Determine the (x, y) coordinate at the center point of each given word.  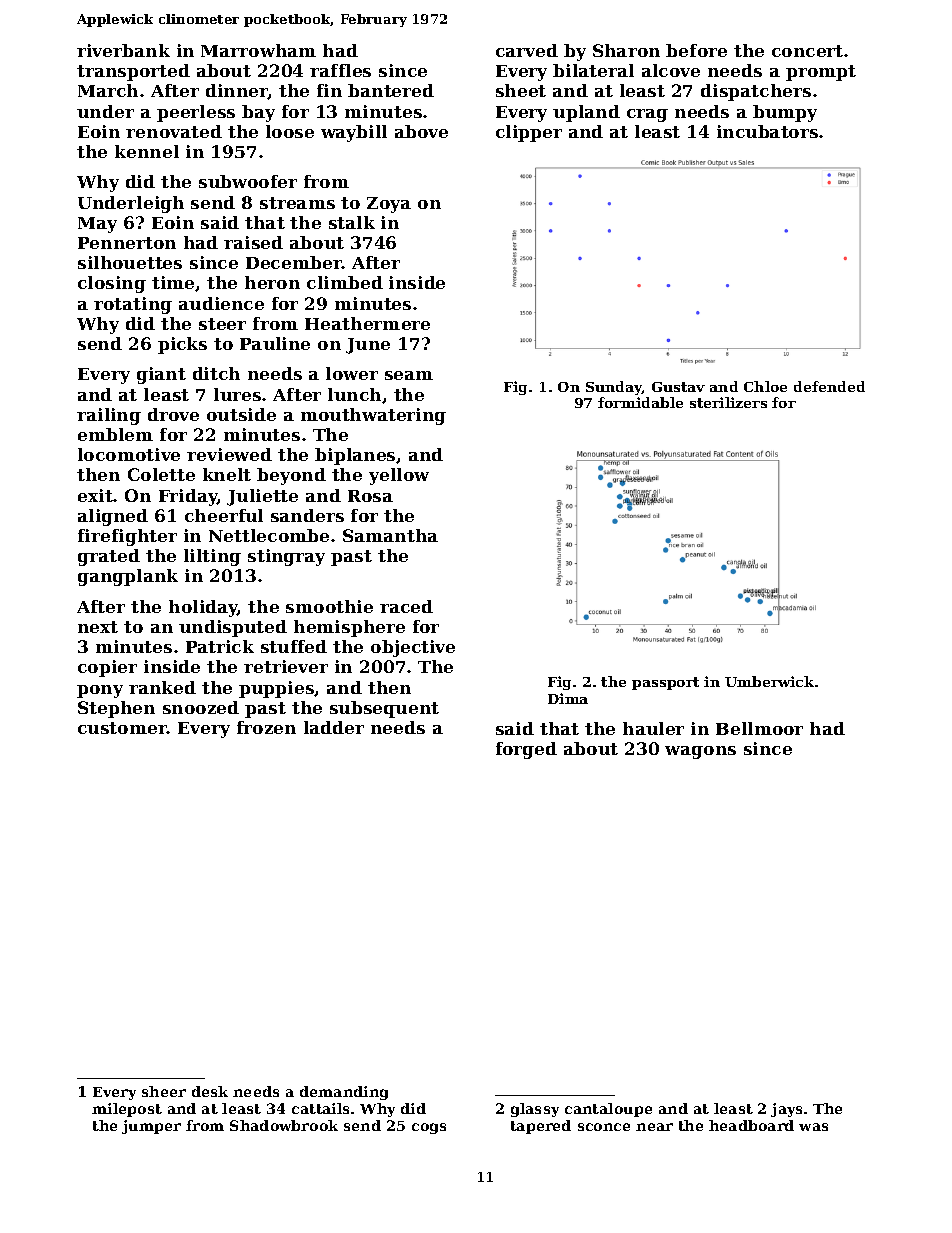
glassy (535, 1110)
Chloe (765, 386)
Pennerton (127, 243)
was (813, 1127)
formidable (640, 402)
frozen (266, 727)
